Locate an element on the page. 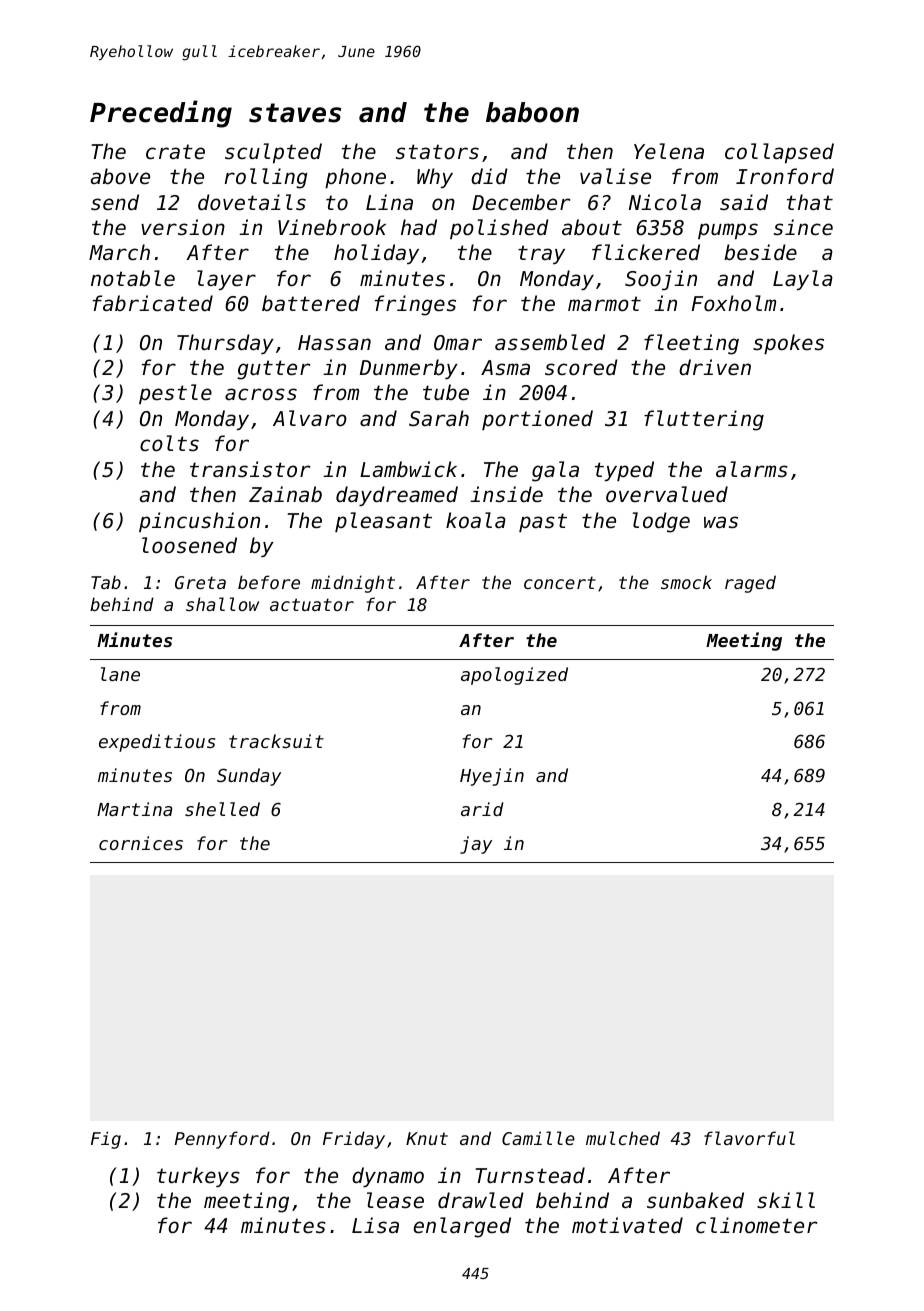 The height and width of the page is (1311, 924). turkeys is located at coordinates (198, 1177).
